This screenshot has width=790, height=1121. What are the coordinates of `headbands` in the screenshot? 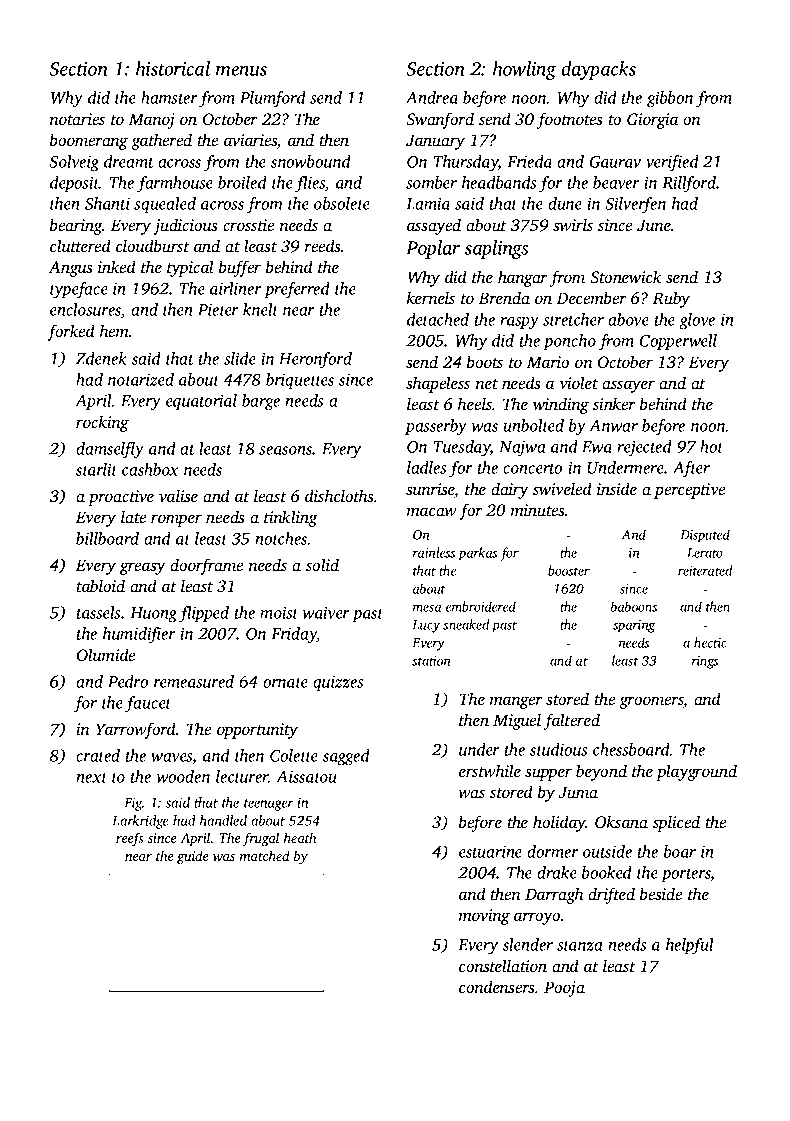 It's located at (499, 182).
